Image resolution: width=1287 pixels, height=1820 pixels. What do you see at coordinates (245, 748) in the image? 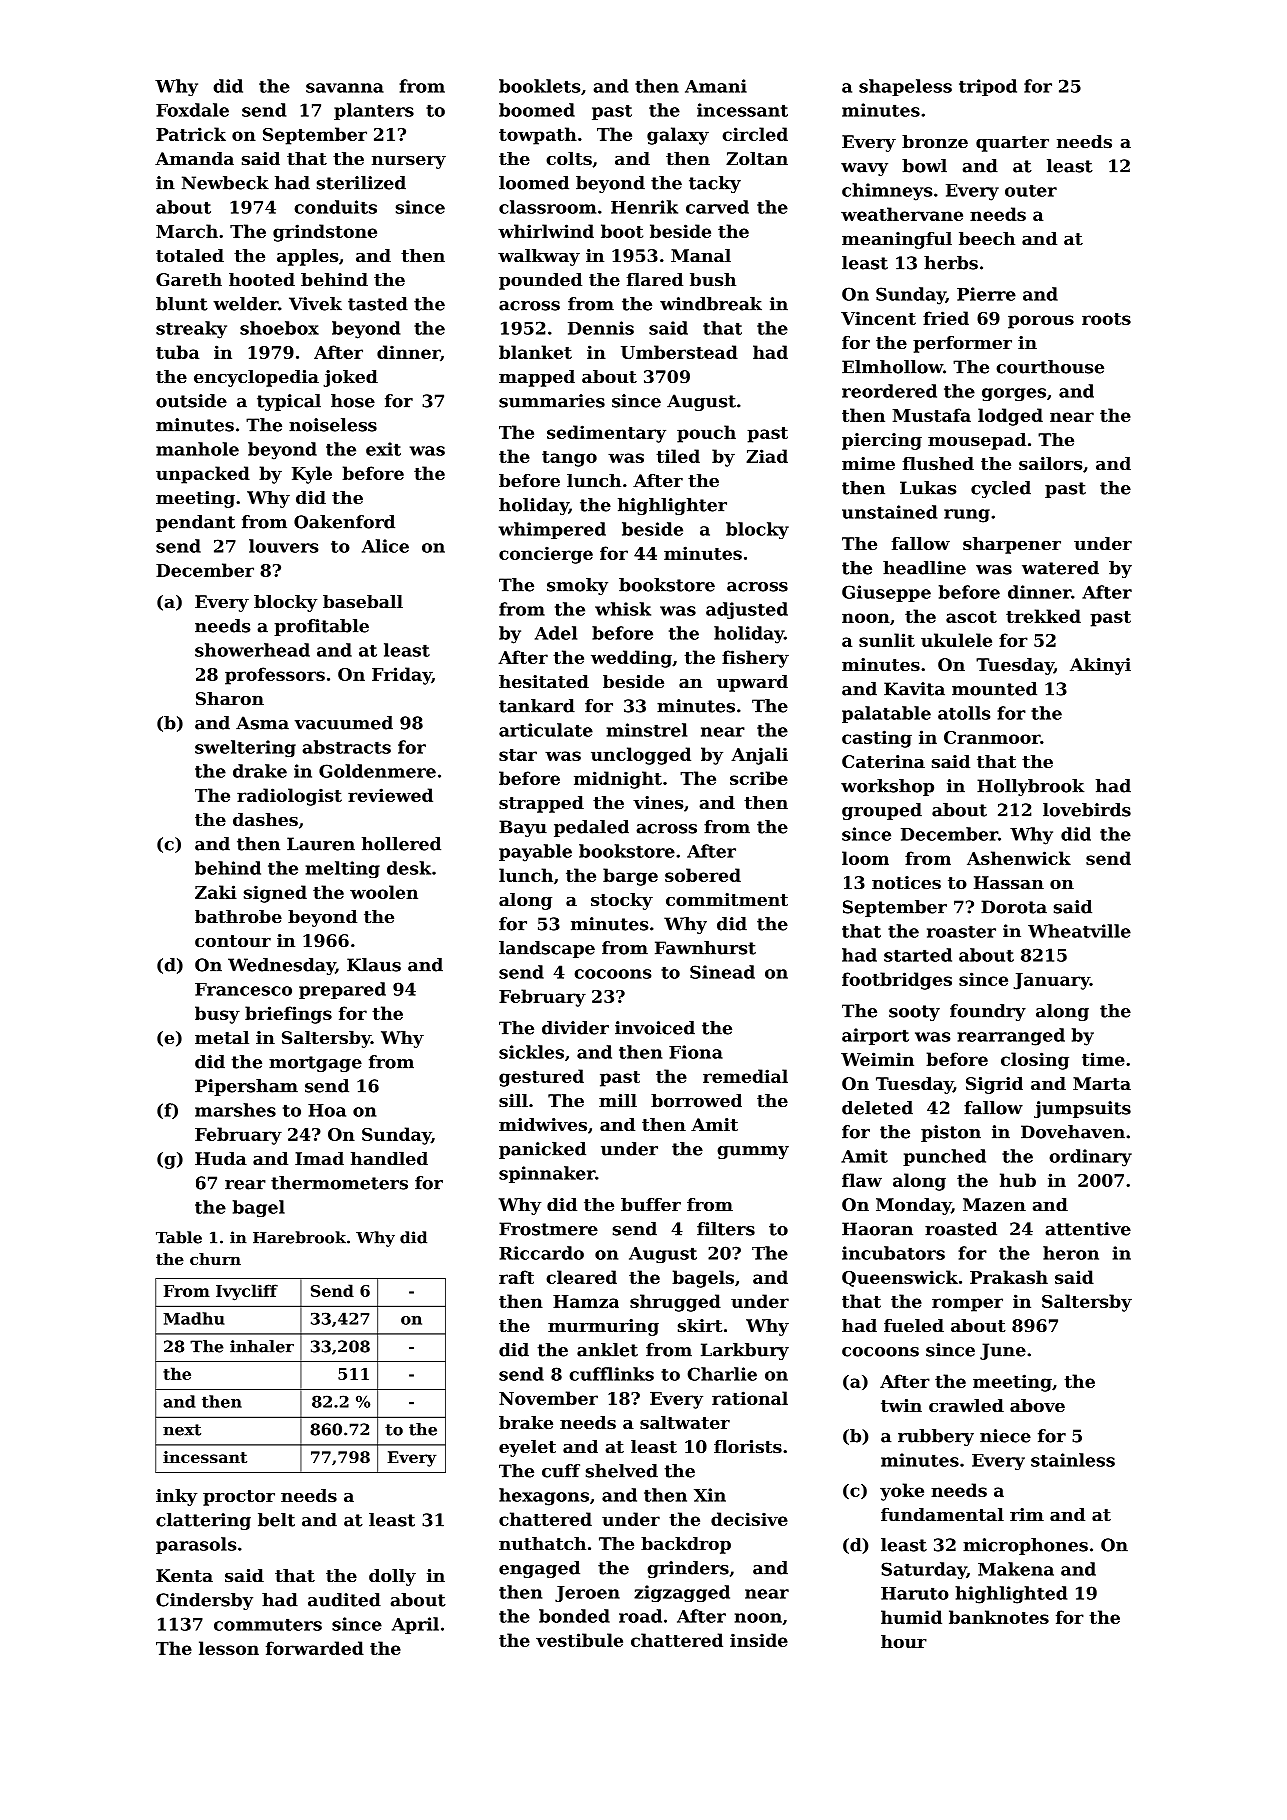
I see `sweltering` at bounding box center [245, 748].
